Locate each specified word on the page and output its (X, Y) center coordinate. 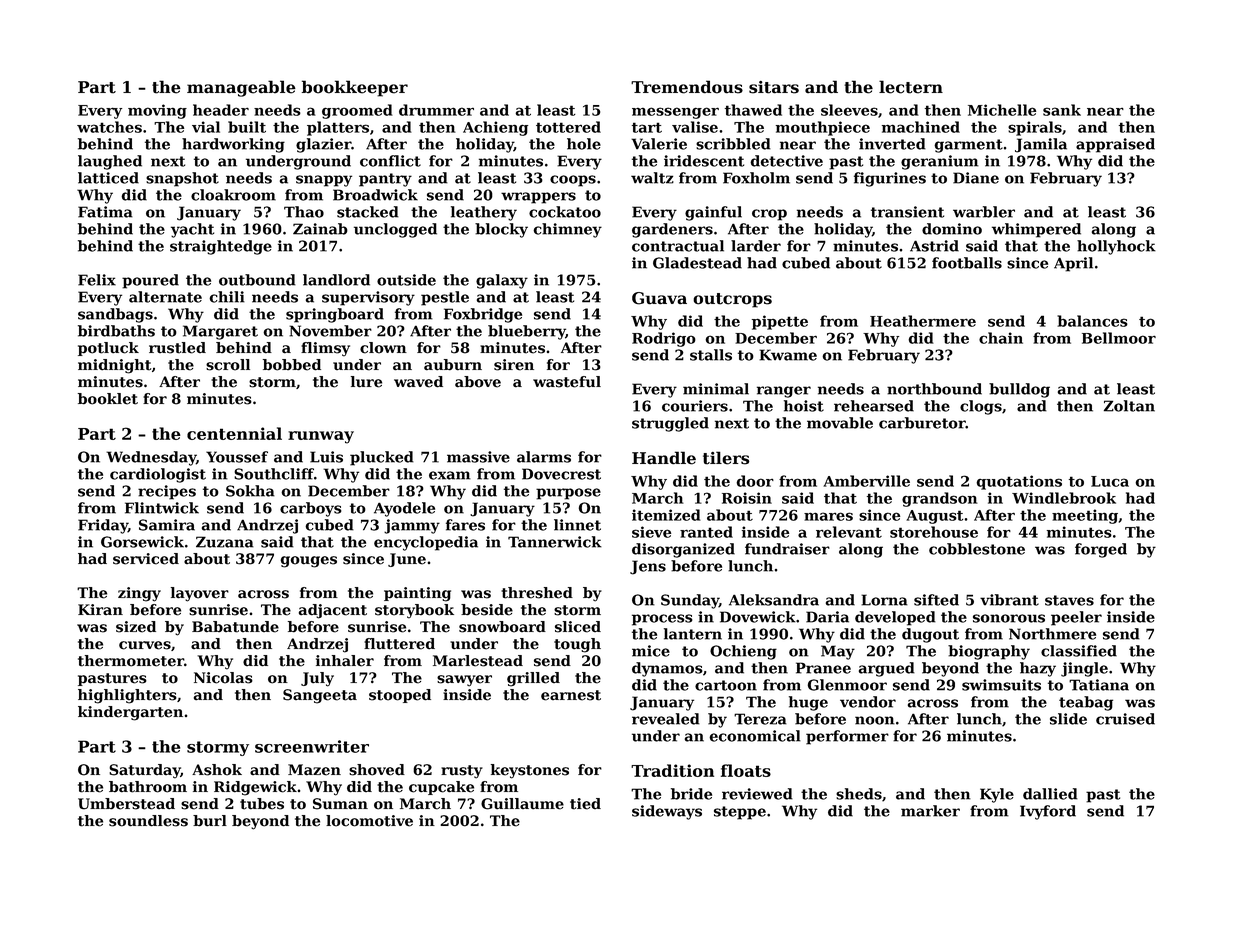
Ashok (217, 770)
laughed (110, 162)
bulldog (1019, 390)
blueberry (527, 332)
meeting (1085, 516)
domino (952, 229)
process (662, 620)
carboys (310, 509)
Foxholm (756, 178)
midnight (114, 366)
